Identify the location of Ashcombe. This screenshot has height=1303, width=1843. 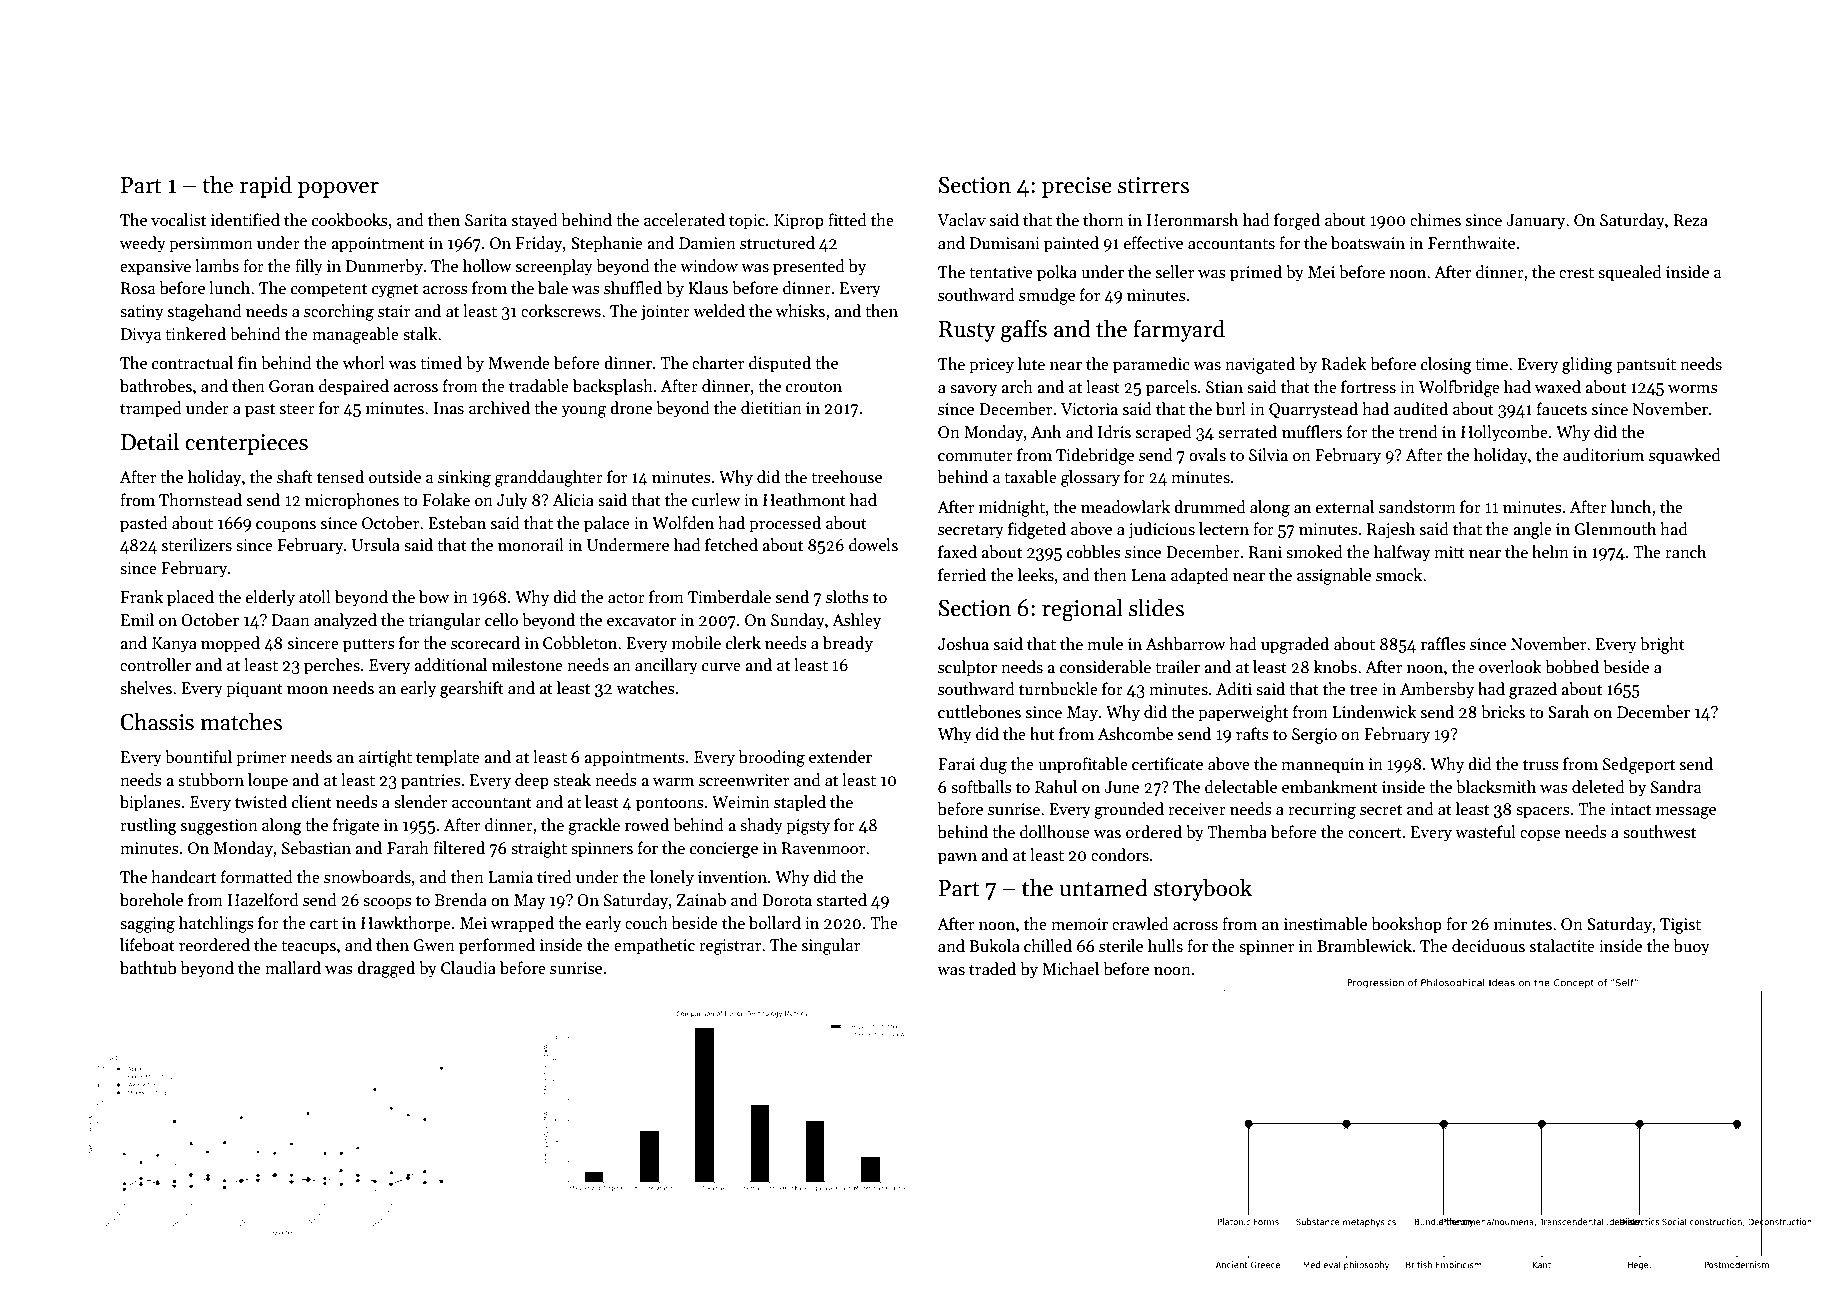
(1135, 734).
